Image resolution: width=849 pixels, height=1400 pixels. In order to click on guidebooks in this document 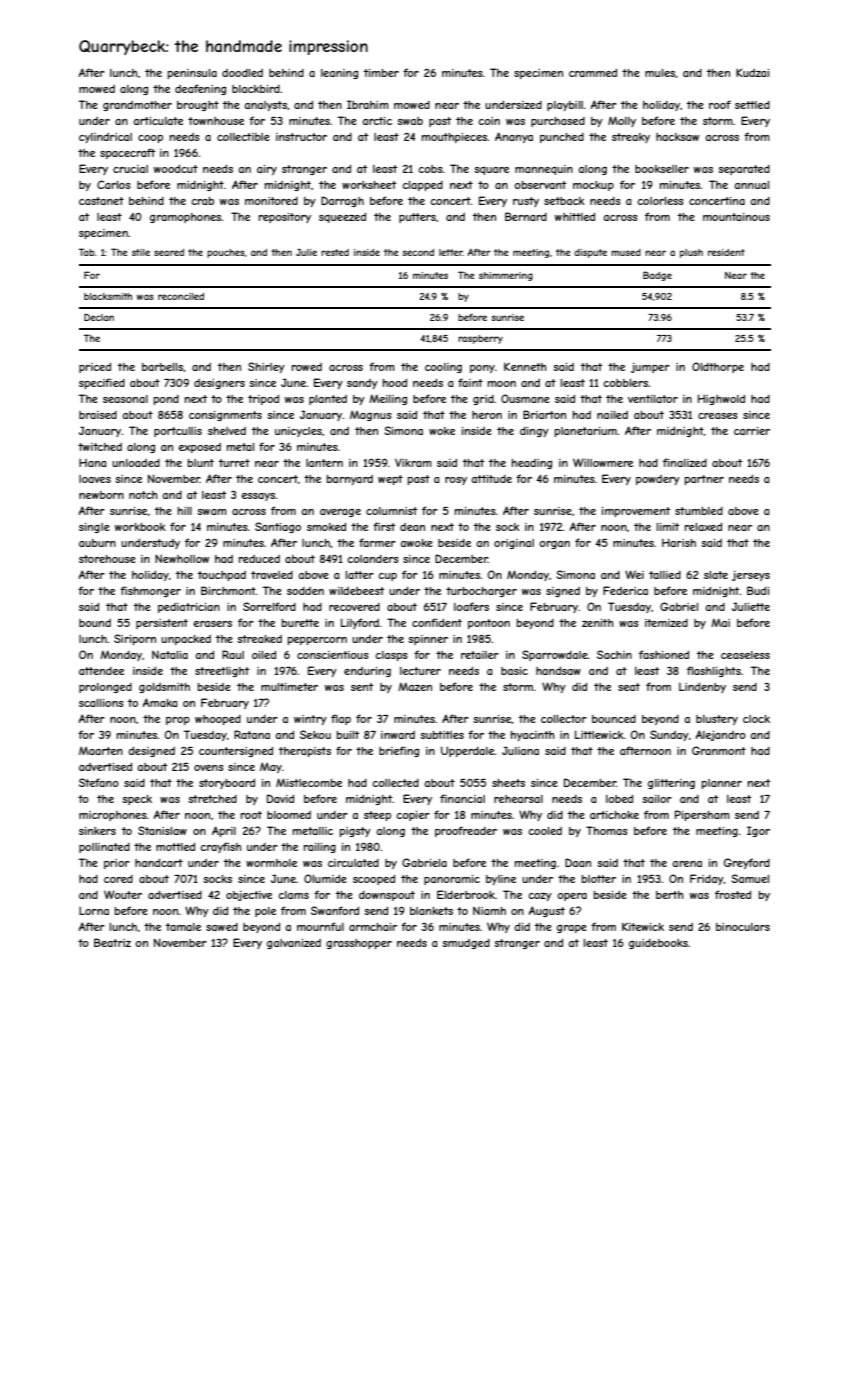, I will do `click(658, 944)`.
